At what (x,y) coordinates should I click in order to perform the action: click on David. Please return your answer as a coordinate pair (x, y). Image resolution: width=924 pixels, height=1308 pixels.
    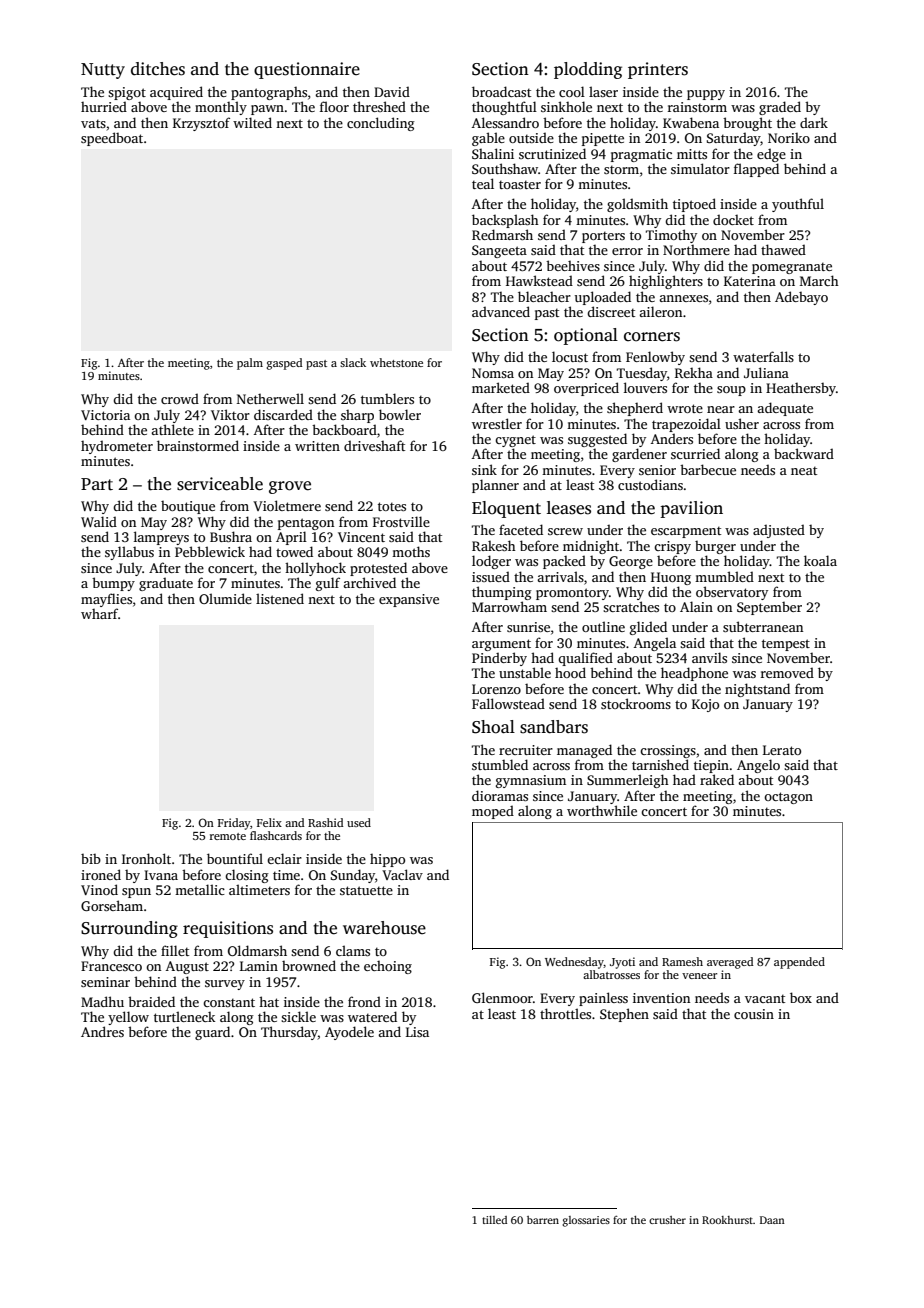
    Looking at the image, I should click on (392, 91).
